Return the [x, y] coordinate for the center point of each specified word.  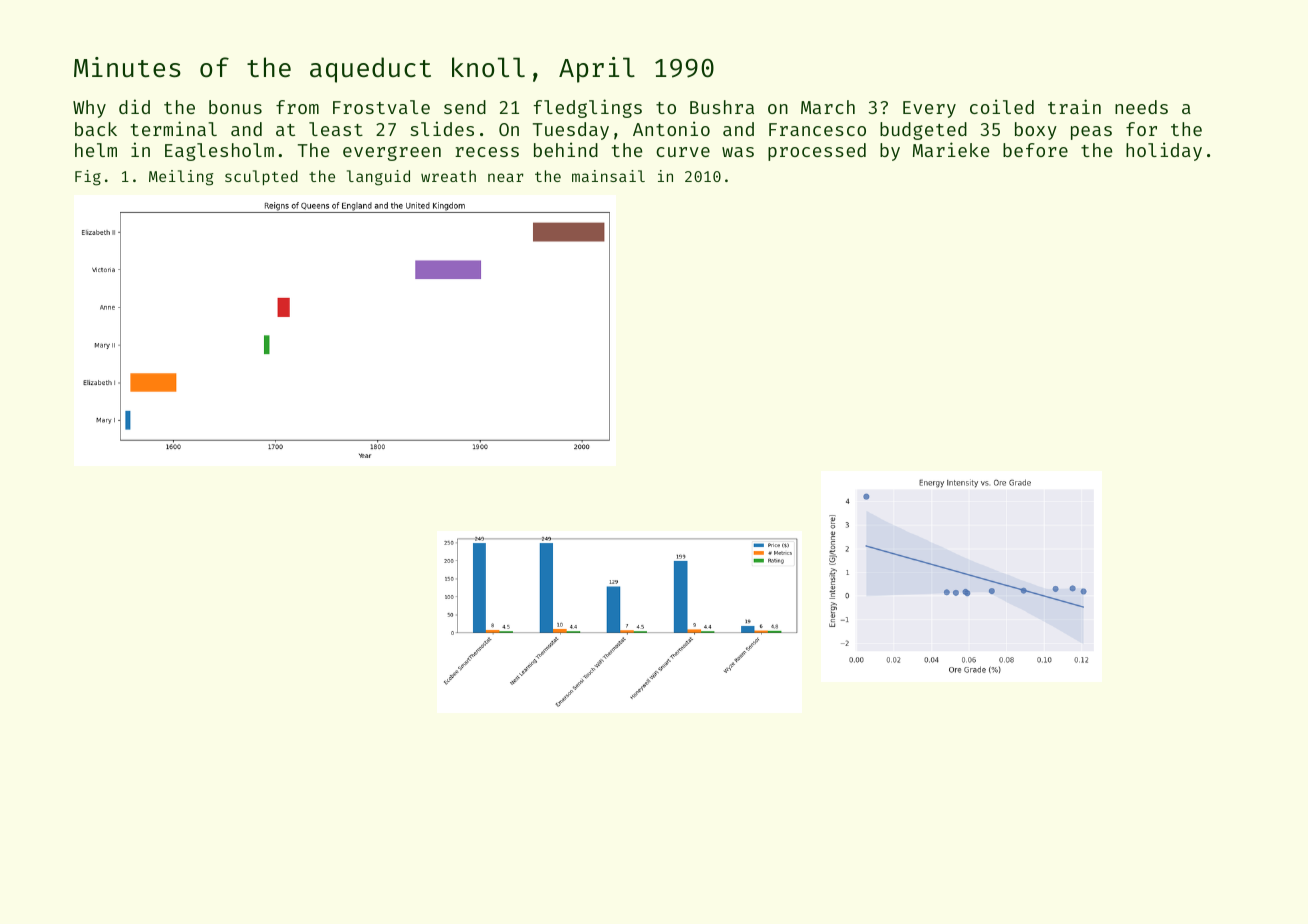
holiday [1164, 151]
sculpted [261, 177]
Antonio [671, 128]
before [1035, 150]
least [336, 129]
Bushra [722, 107]
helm [96, 150]
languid [378, 178]
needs [1141, 107]
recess [487, 152]
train [1074, 106]
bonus [235, 107]
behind [566, 149]
